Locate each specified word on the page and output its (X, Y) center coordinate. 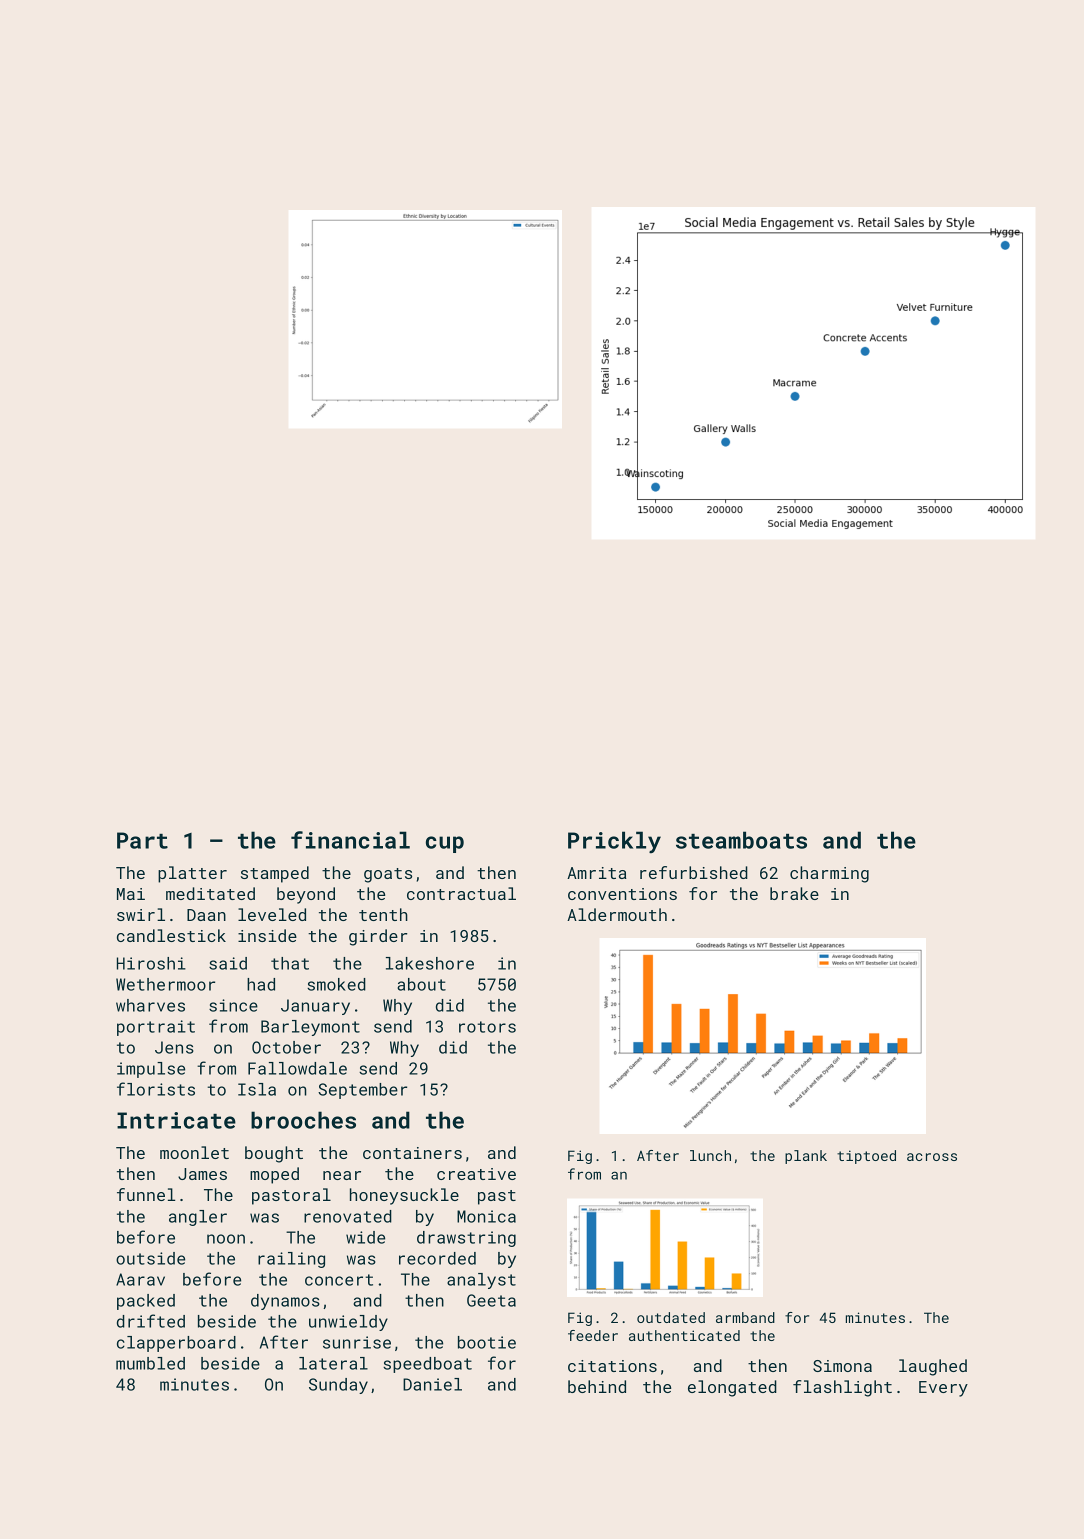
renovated (348, 1216)
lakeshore (430, 963)
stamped (275, 874)
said (228, 963)
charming (829, 874)
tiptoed (866, 1157)
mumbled (150, 1363)
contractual (461, 893)
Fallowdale (297, 1068)
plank (806, 1157)
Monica (486, 1216)
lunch (710, 1155)
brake (794, 893)
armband (745, 1317)
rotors (487, 1027)
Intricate (176, 1120)
